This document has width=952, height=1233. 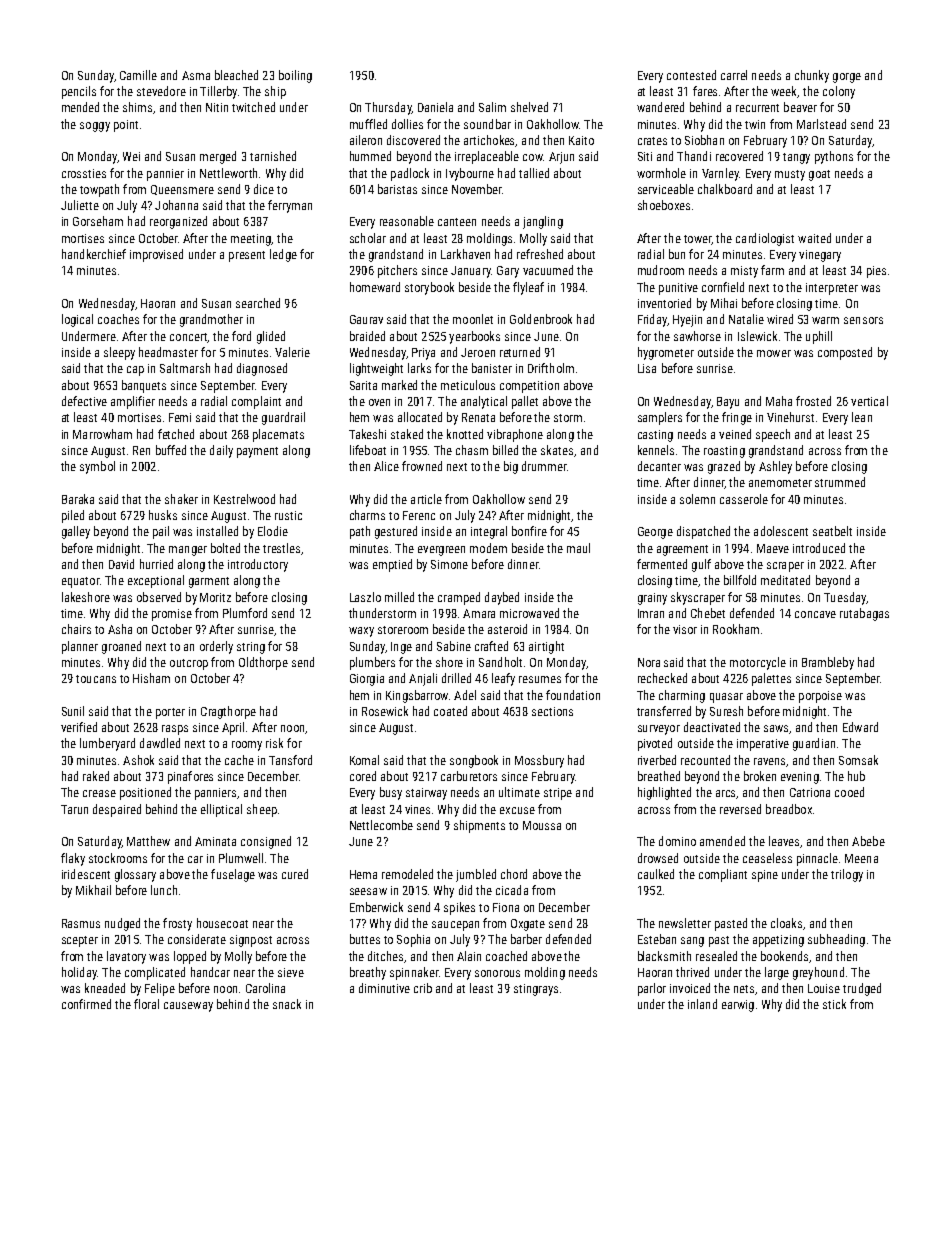 I want to click on shaker, so click(x=181, y=499).
